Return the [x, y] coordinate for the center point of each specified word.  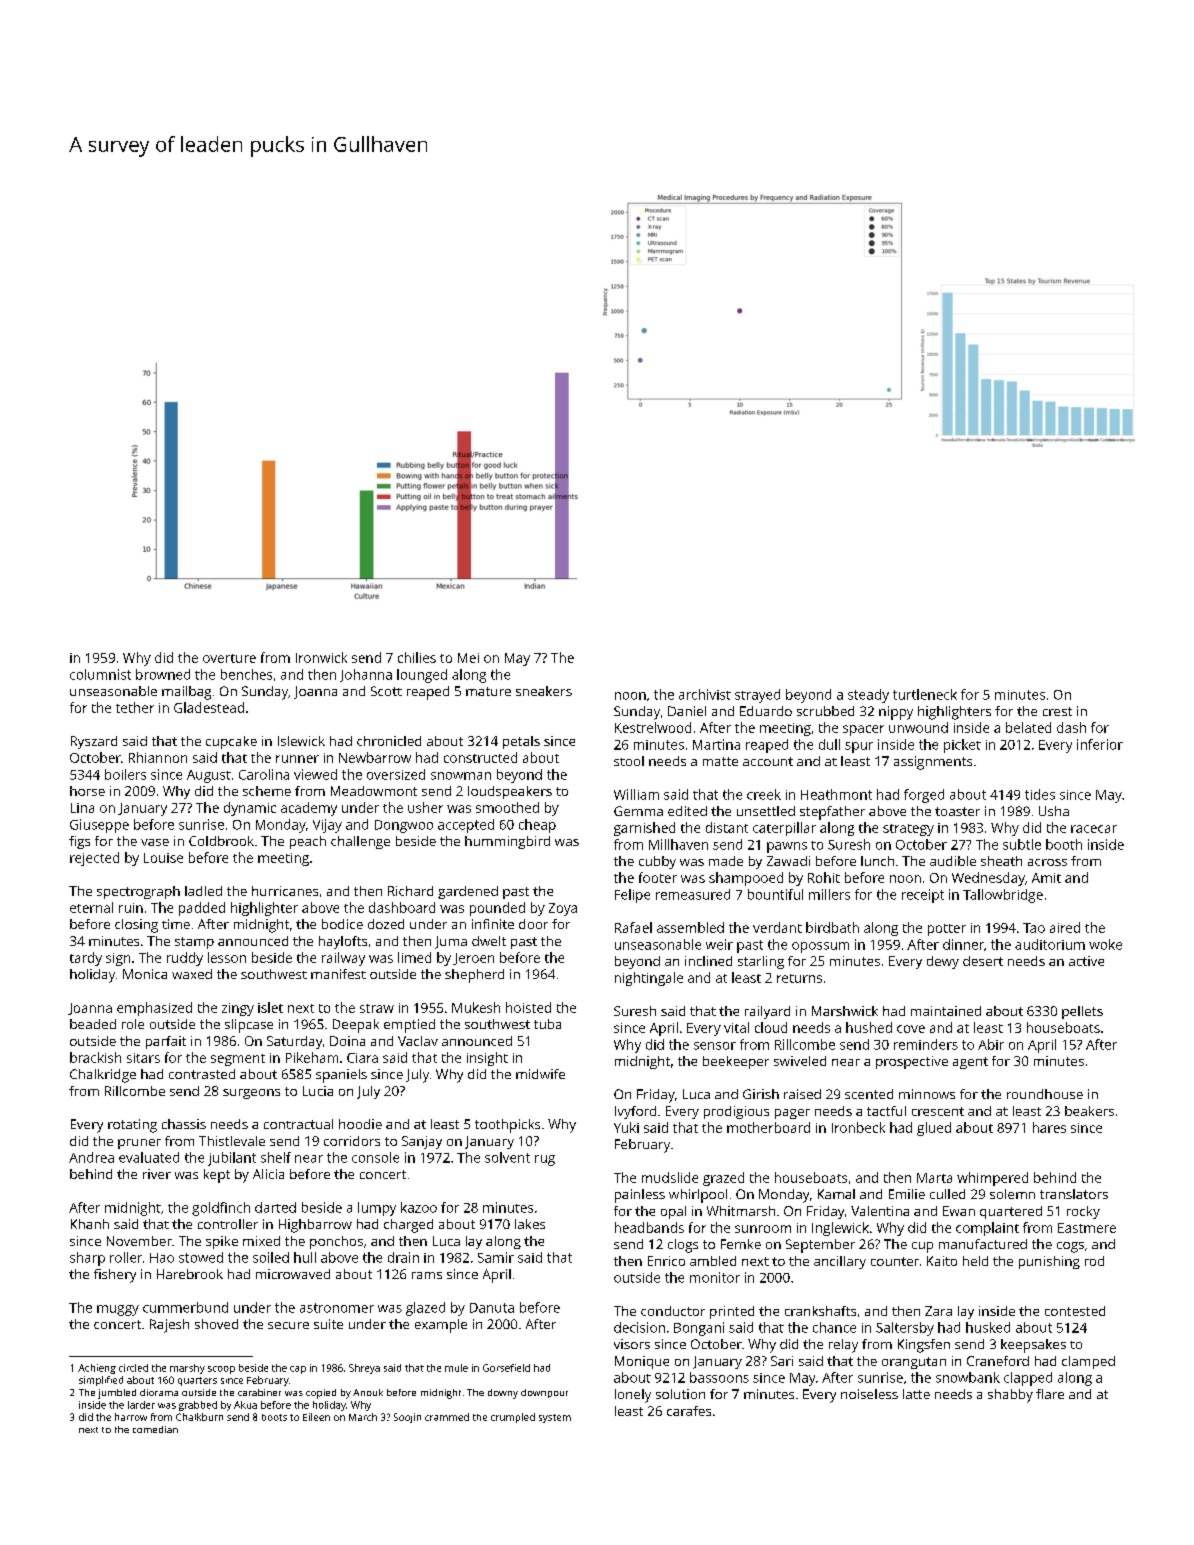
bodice [342, 924]
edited [687, 811]
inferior [1100, 744]
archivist [705, 694]
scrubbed [825, 711]
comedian [155, 1429]
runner [297, 759]
